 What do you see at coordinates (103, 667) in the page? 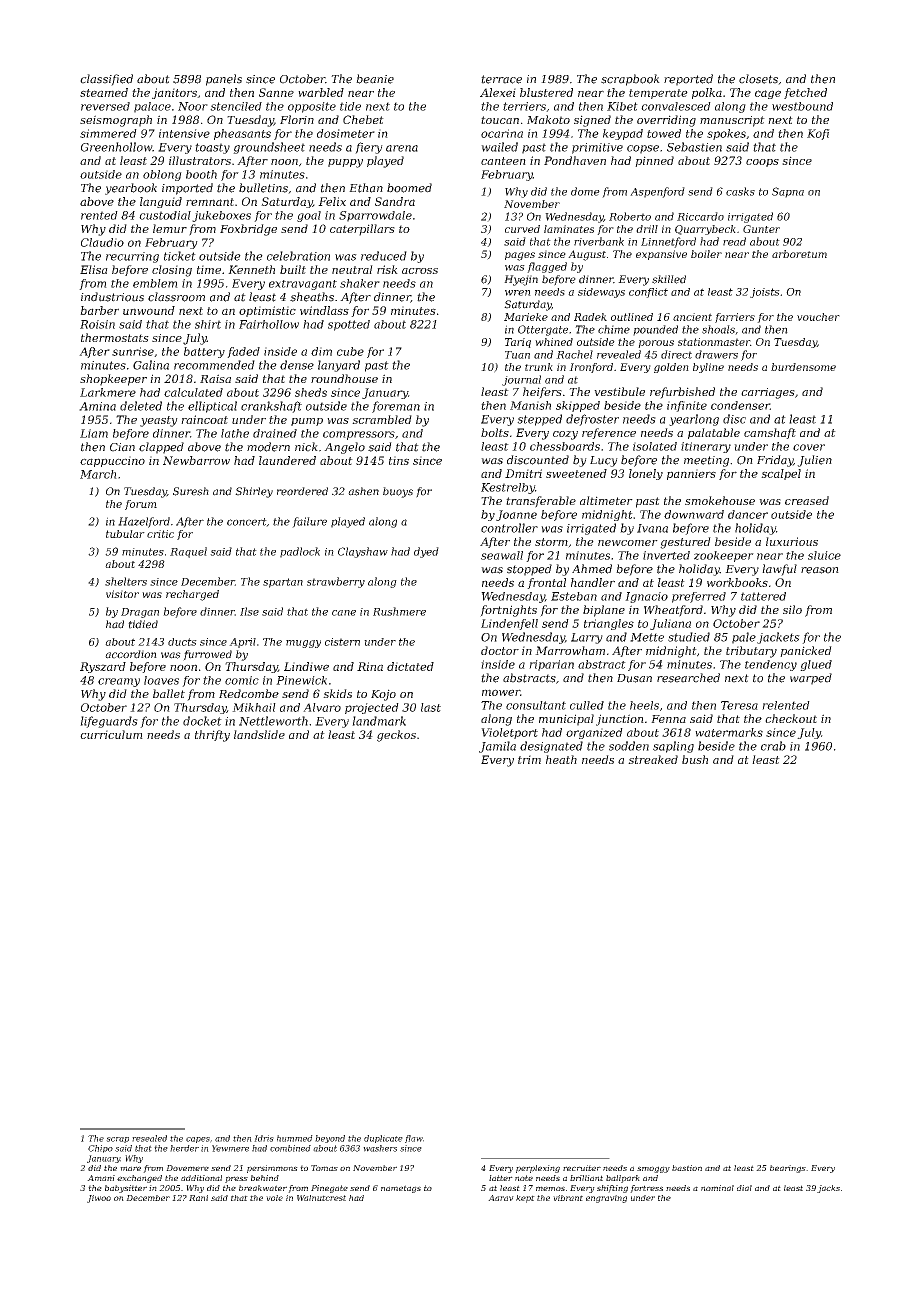
I see `Ryszard` at bounding box center [103, 667].
